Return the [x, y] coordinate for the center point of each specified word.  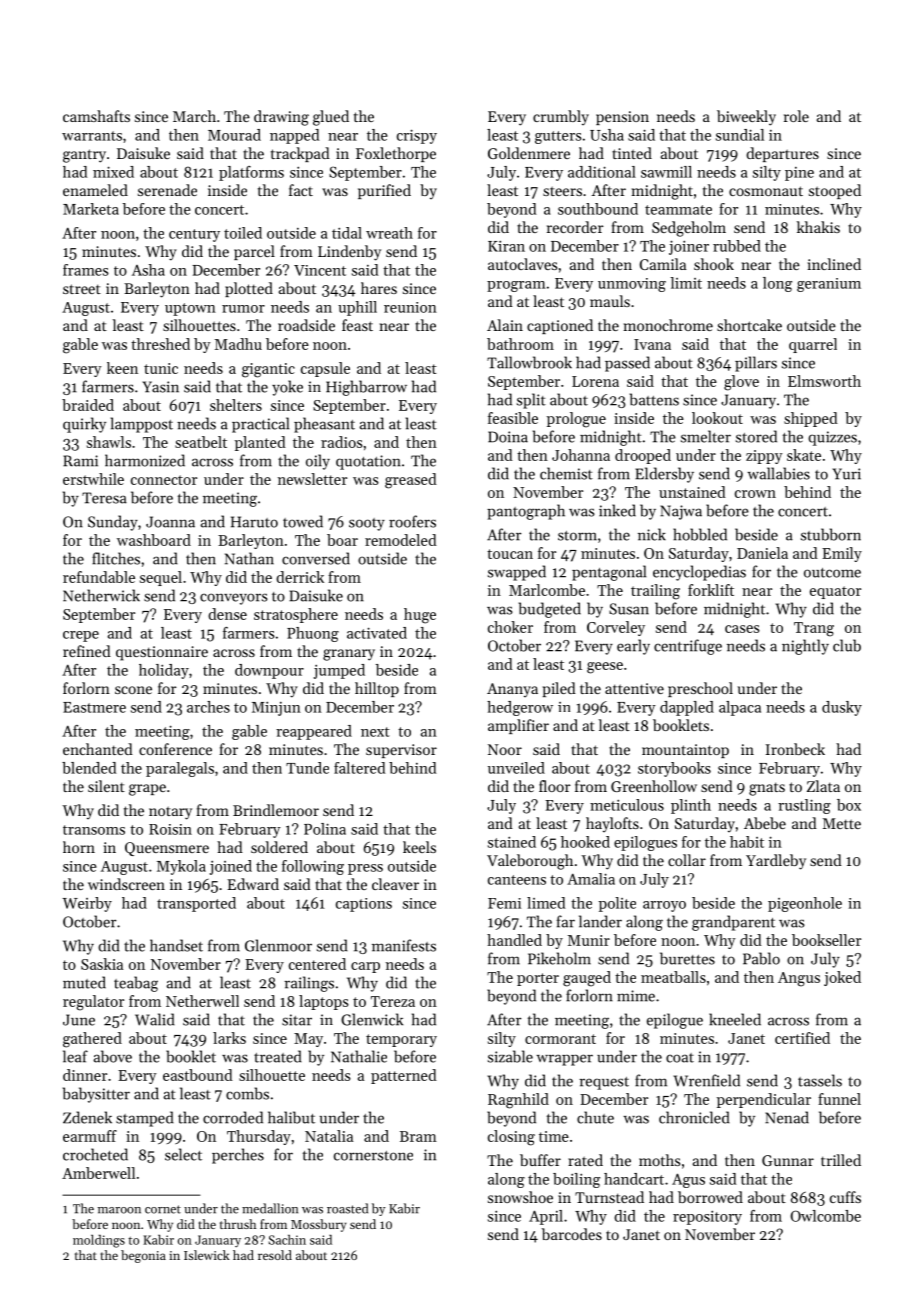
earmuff [90, 1136]
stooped [835, 191]
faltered [359, 768]
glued [331, 118]
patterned [404, 1076]
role [796, 116]
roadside [306, 325]
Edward [253, 884]
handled [514, 940]
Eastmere [94, 707]
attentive [634, 688]
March [194, 116]
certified [802, 1038]
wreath [389, 233]
